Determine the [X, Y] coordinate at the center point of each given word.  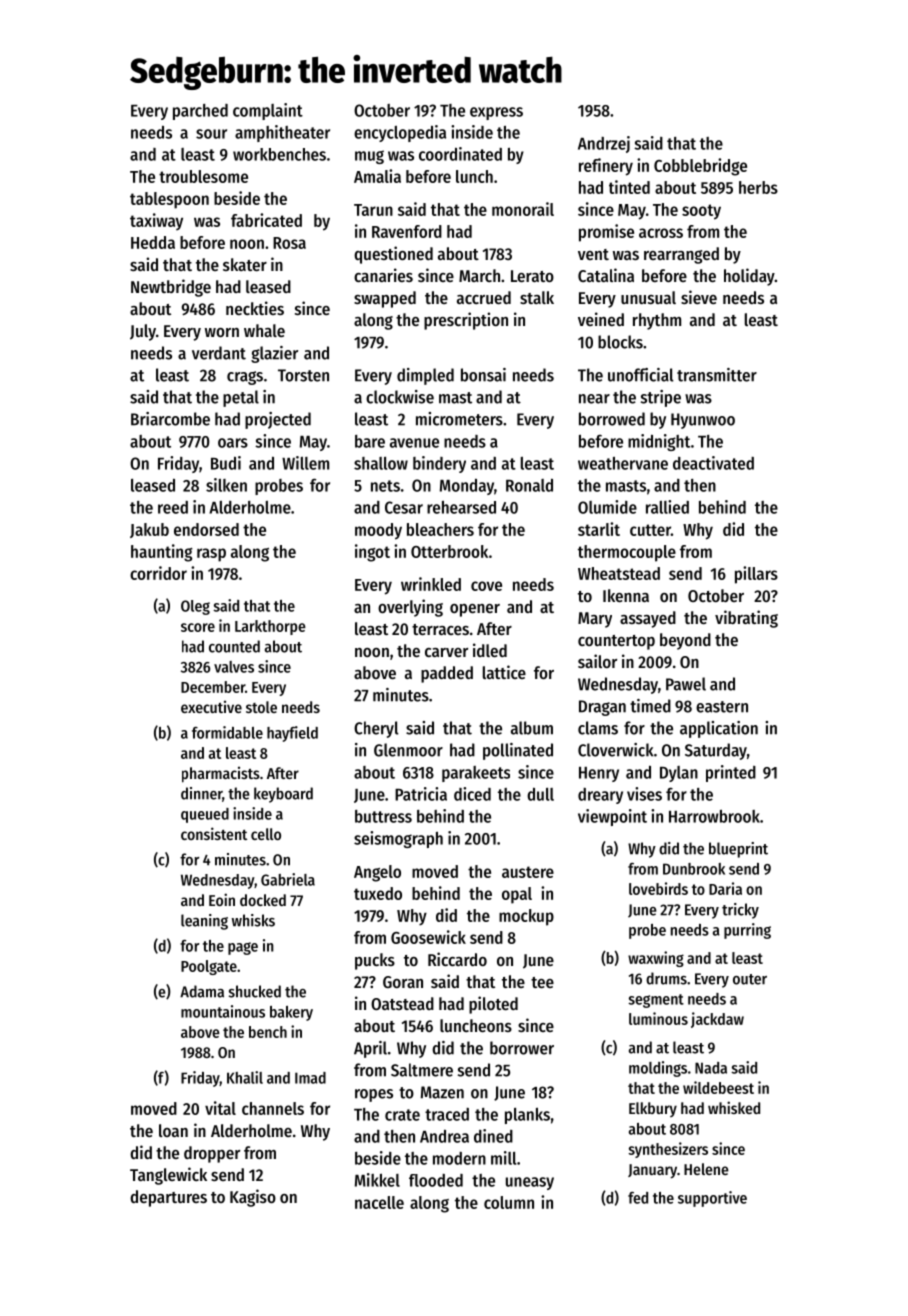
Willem [305, 463]
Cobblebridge [700, 167]
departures [168, 1198]
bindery [439, 464]
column [509, 1202]
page [243, 948]
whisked [734, 1107]
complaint [268, 111]
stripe [661, 398]
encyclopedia [400, 133]
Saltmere [422, 1070]
